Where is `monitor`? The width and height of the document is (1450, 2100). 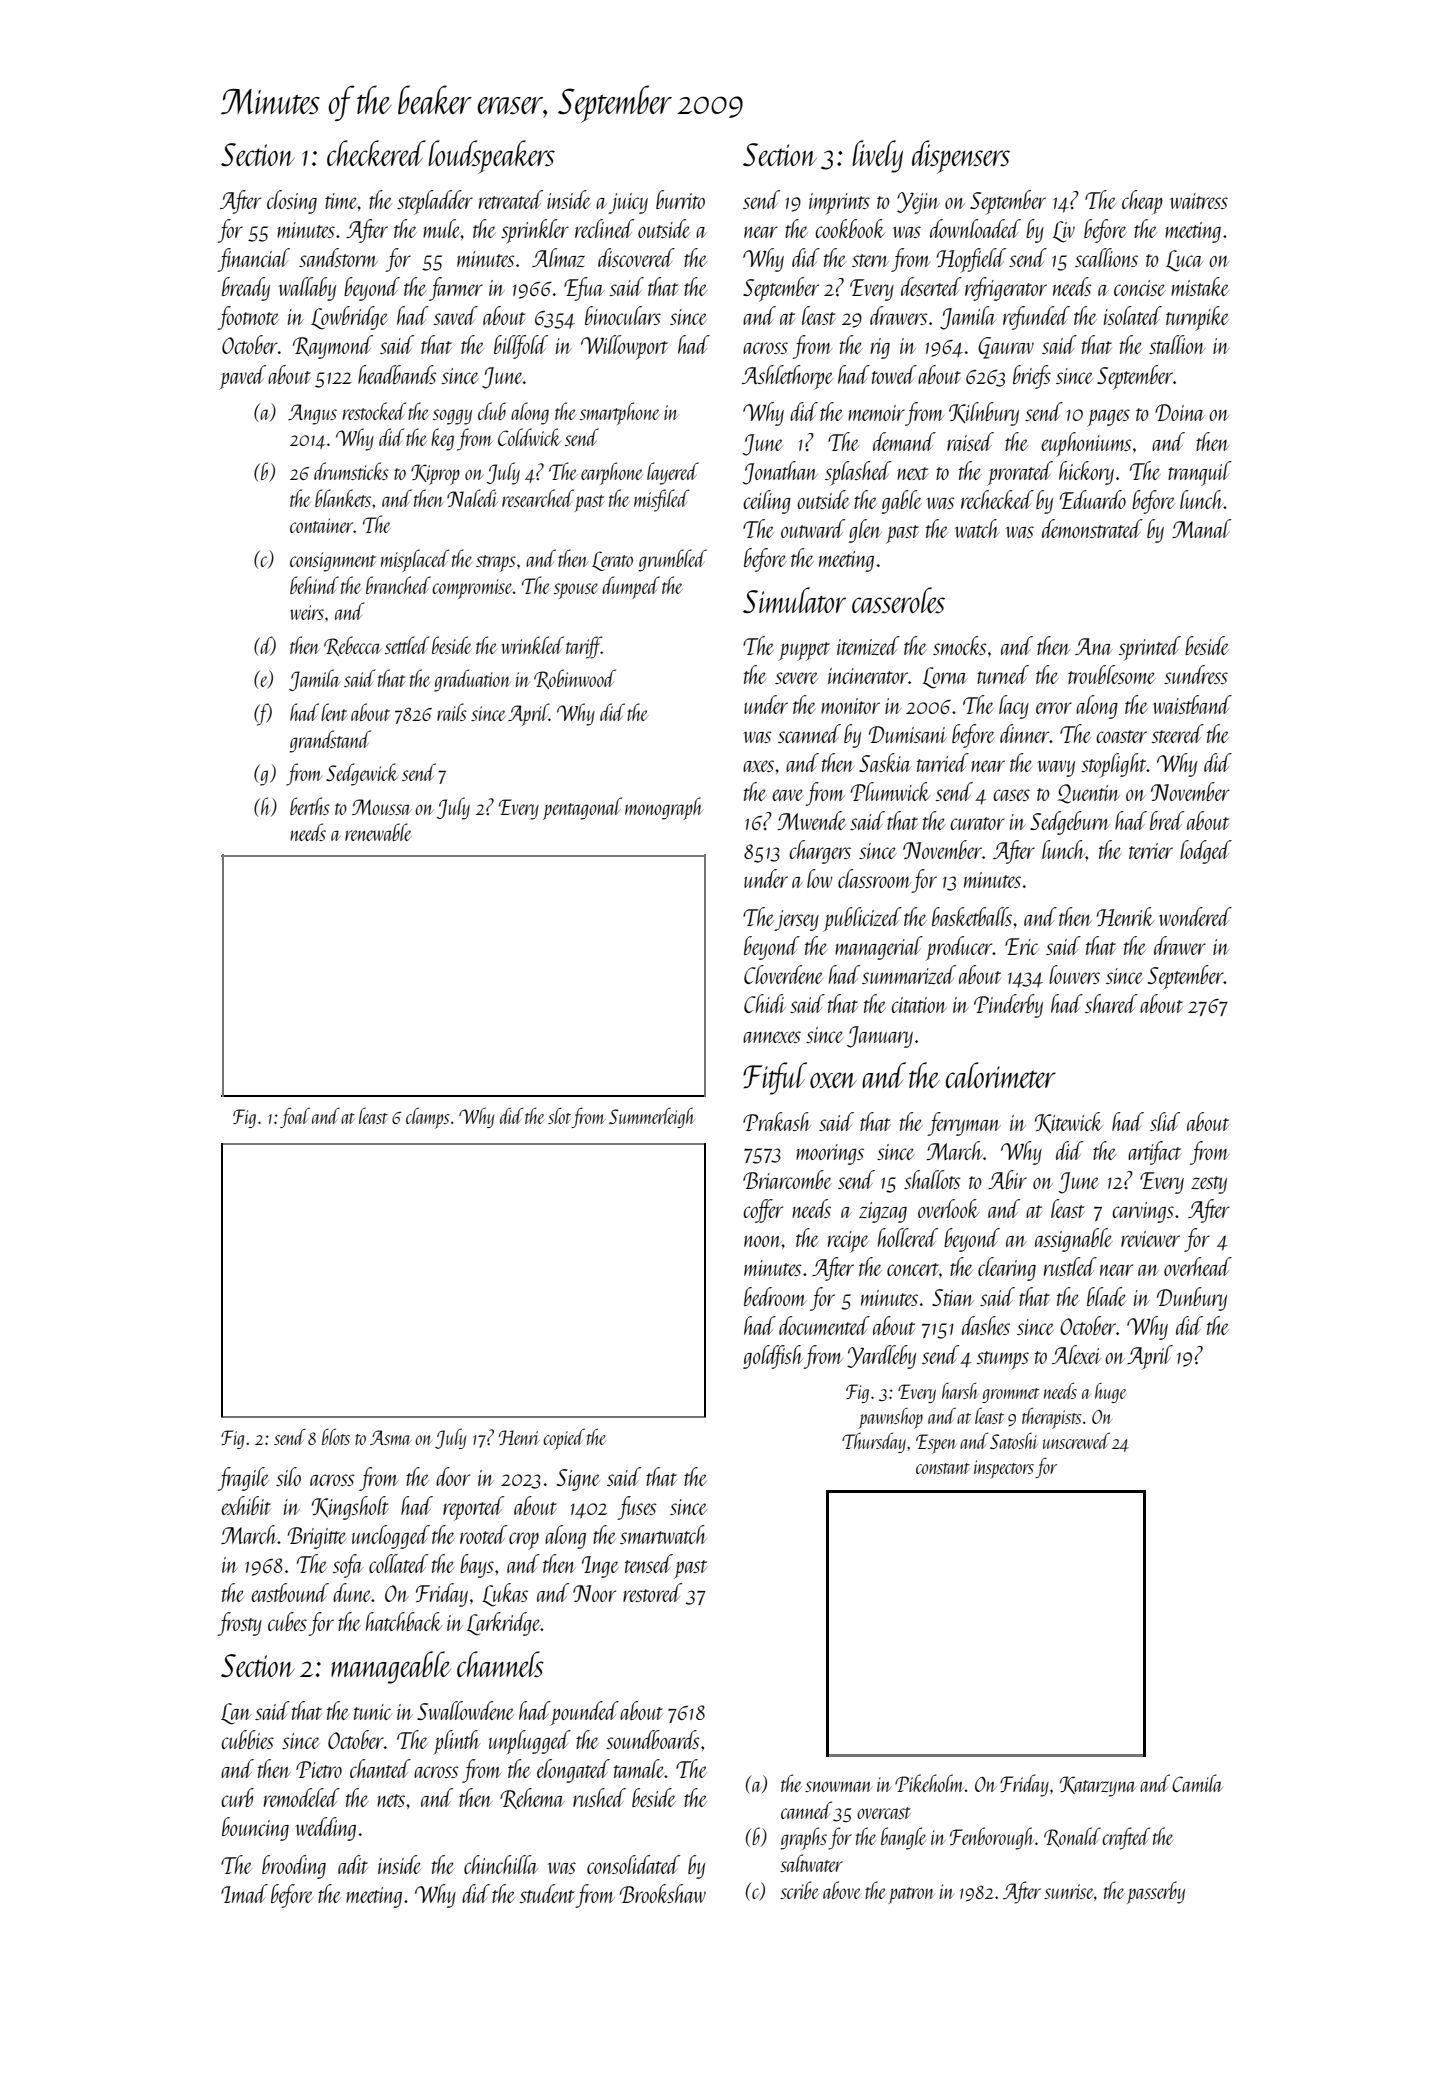 monitor is located at coordinates (850, 706).
